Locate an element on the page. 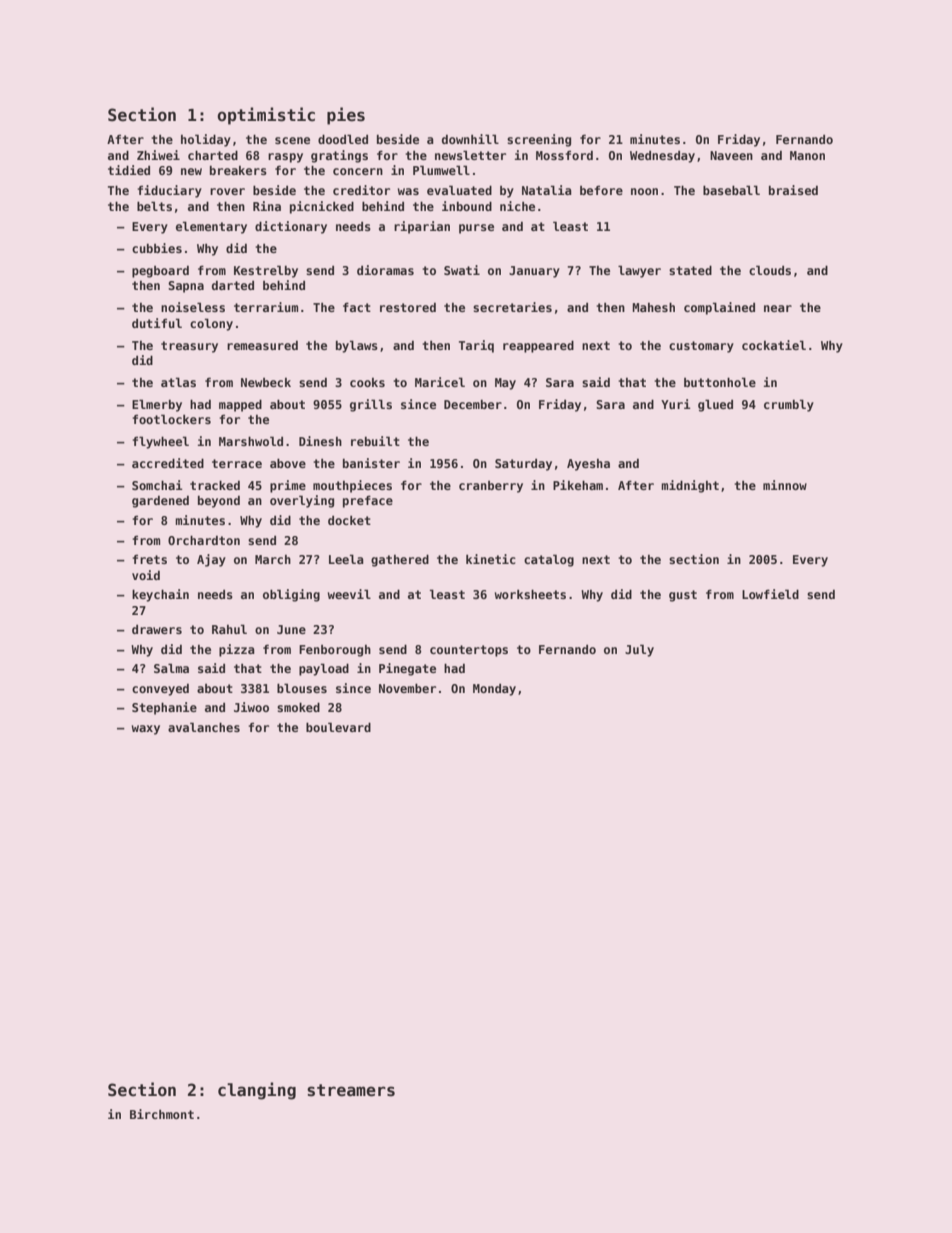 Image resolution: width=952 pixels, height=1233 pixels. dutiful is located at coordinates (157, 323).
